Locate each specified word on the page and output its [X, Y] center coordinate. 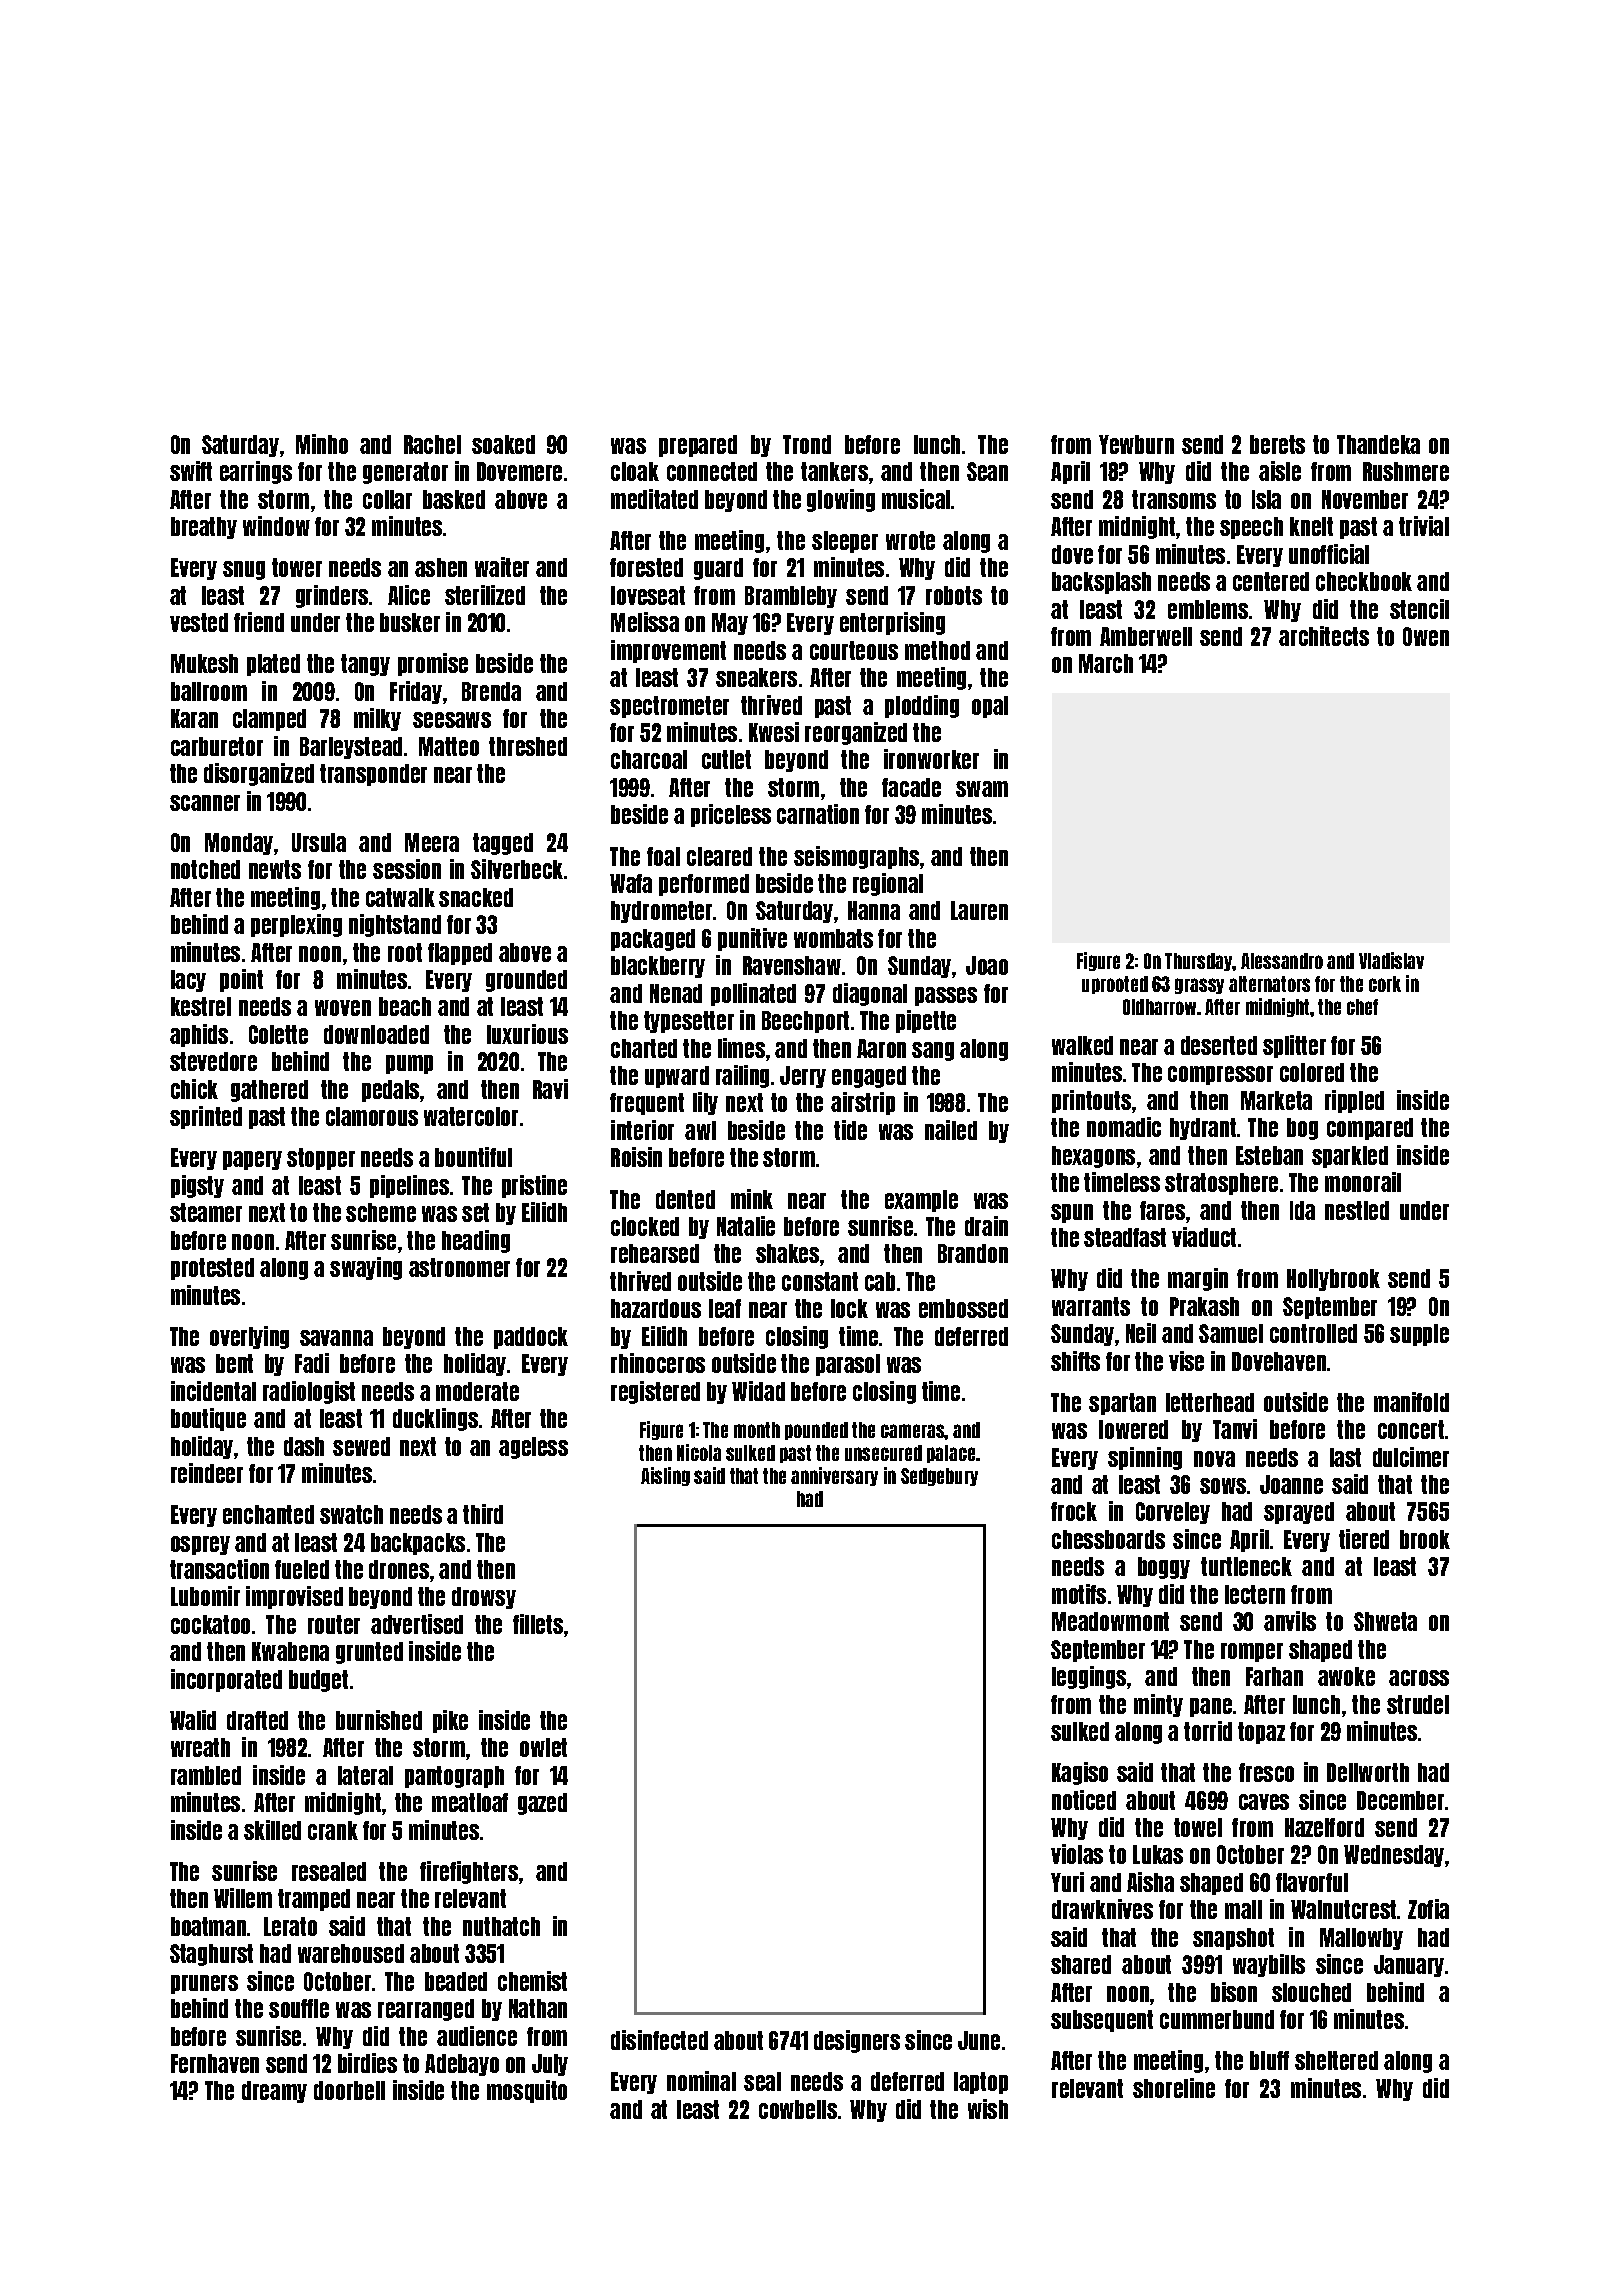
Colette [278, 1034]
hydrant [1203, 1129]
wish [988, 2109]
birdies [367, 2063]
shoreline [1174, 2088]
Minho [322, 444]
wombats [833, 938]
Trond [807, 444]
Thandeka [1378, 444]
